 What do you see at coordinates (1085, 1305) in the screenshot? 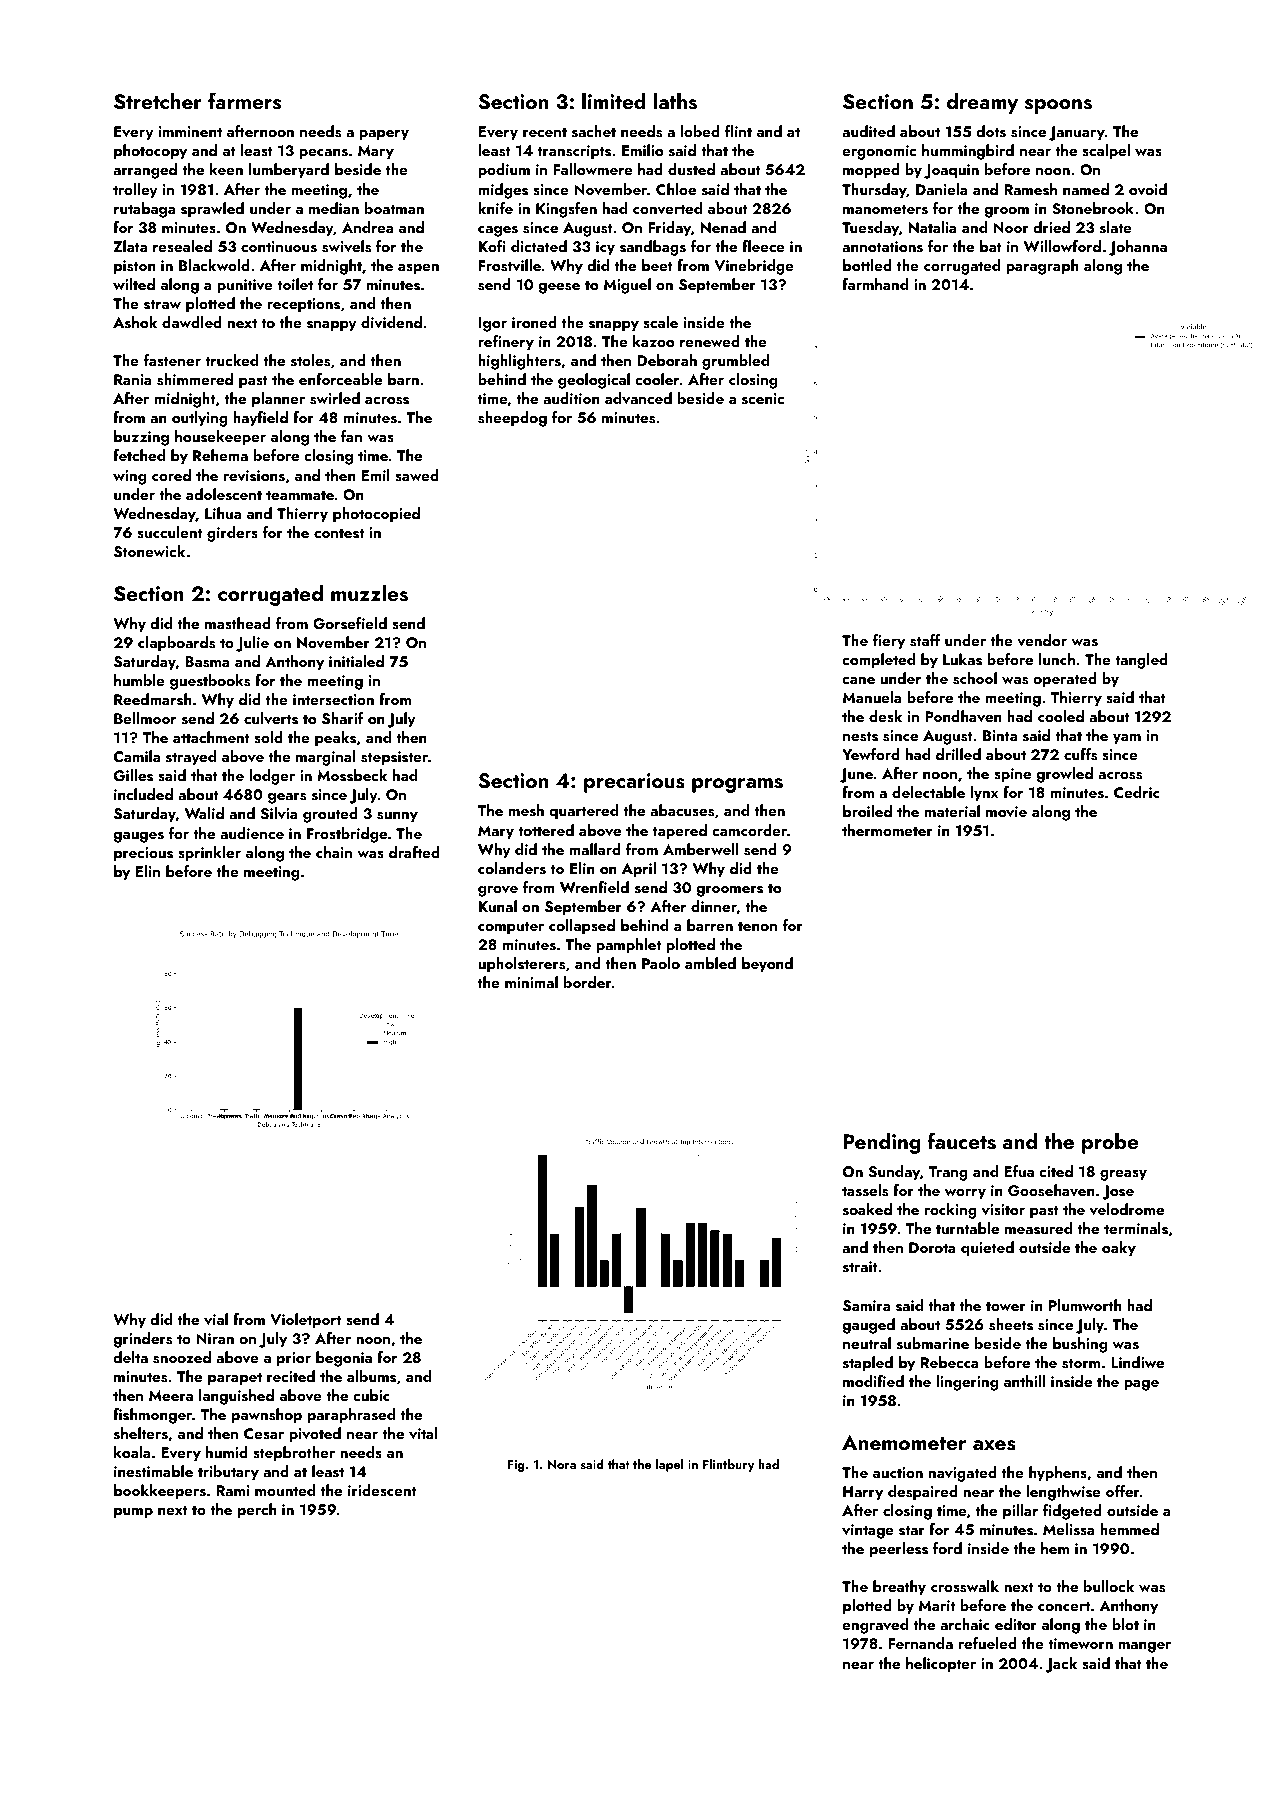
I see `Plumworth` at bounding box center [1085, 1305].
